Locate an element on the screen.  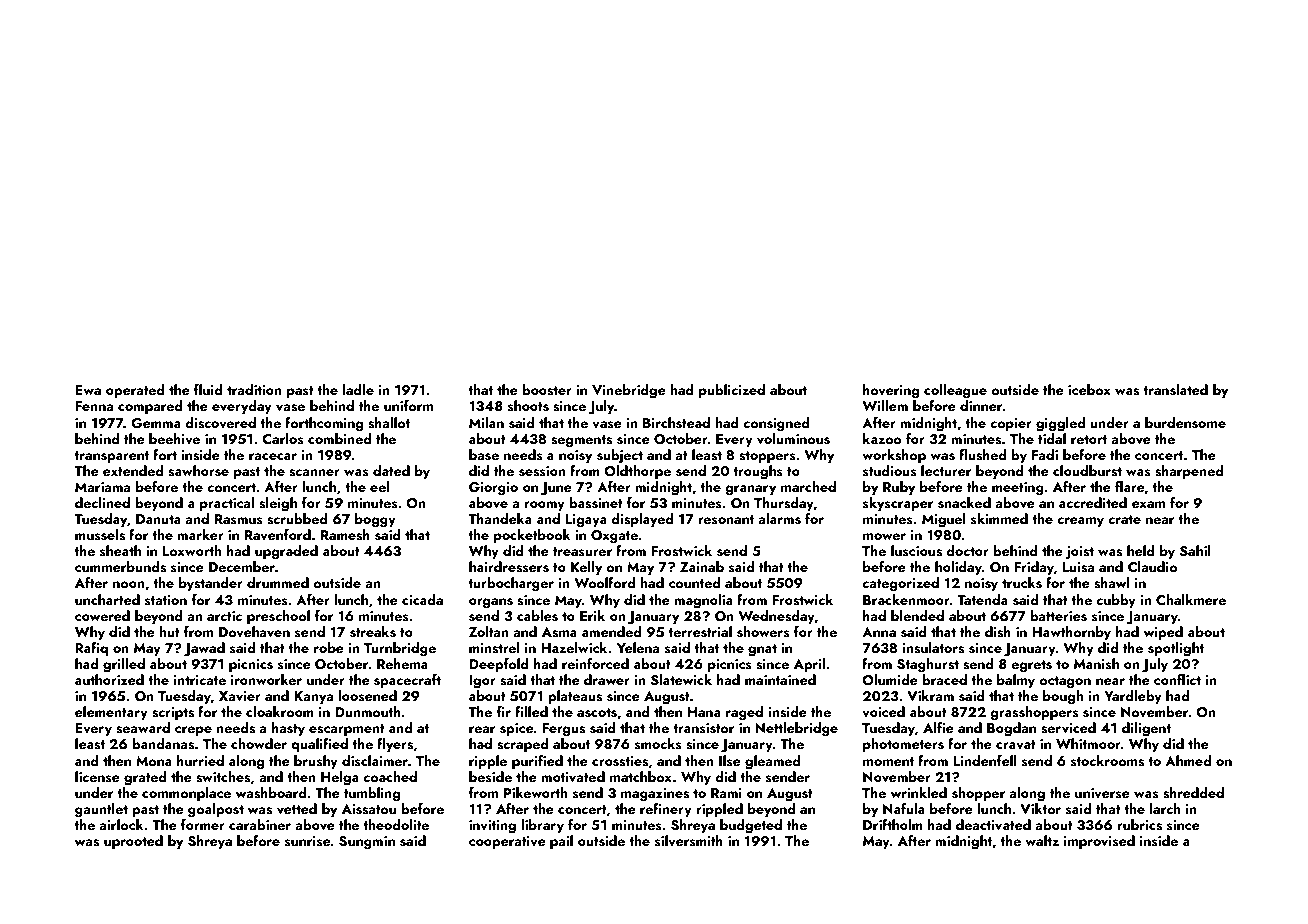
theodolite is located at coordinates (396, 824).
